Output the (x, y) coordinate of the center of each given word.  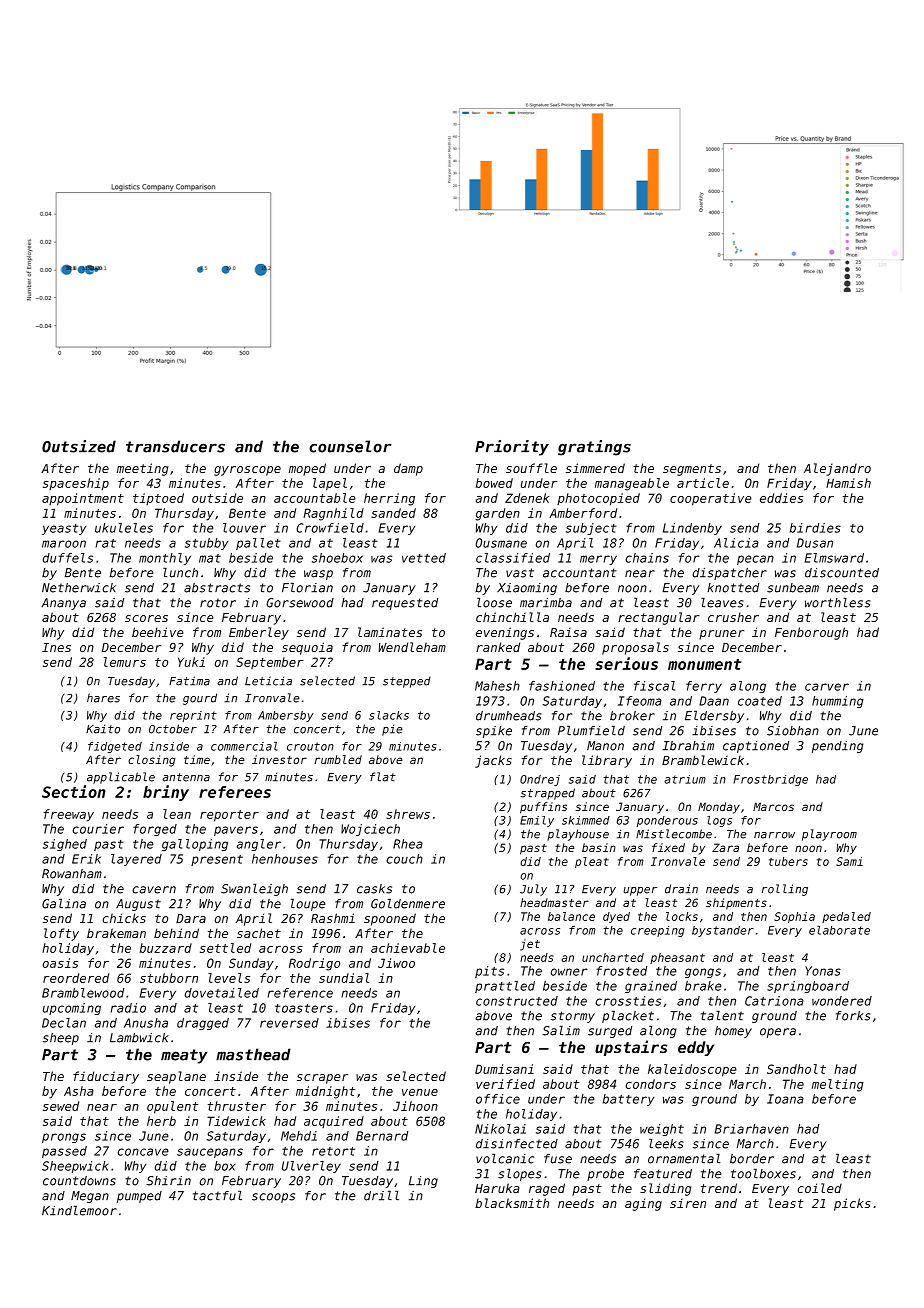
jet (530, 945)
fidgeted (115, 747)
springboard (808, 987)
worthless (838, 602)
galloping (195, 845)
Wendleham (412, 647)
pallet (258, 544)
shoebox (337, 558)
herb (161, 1121)
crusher (733, 617)
